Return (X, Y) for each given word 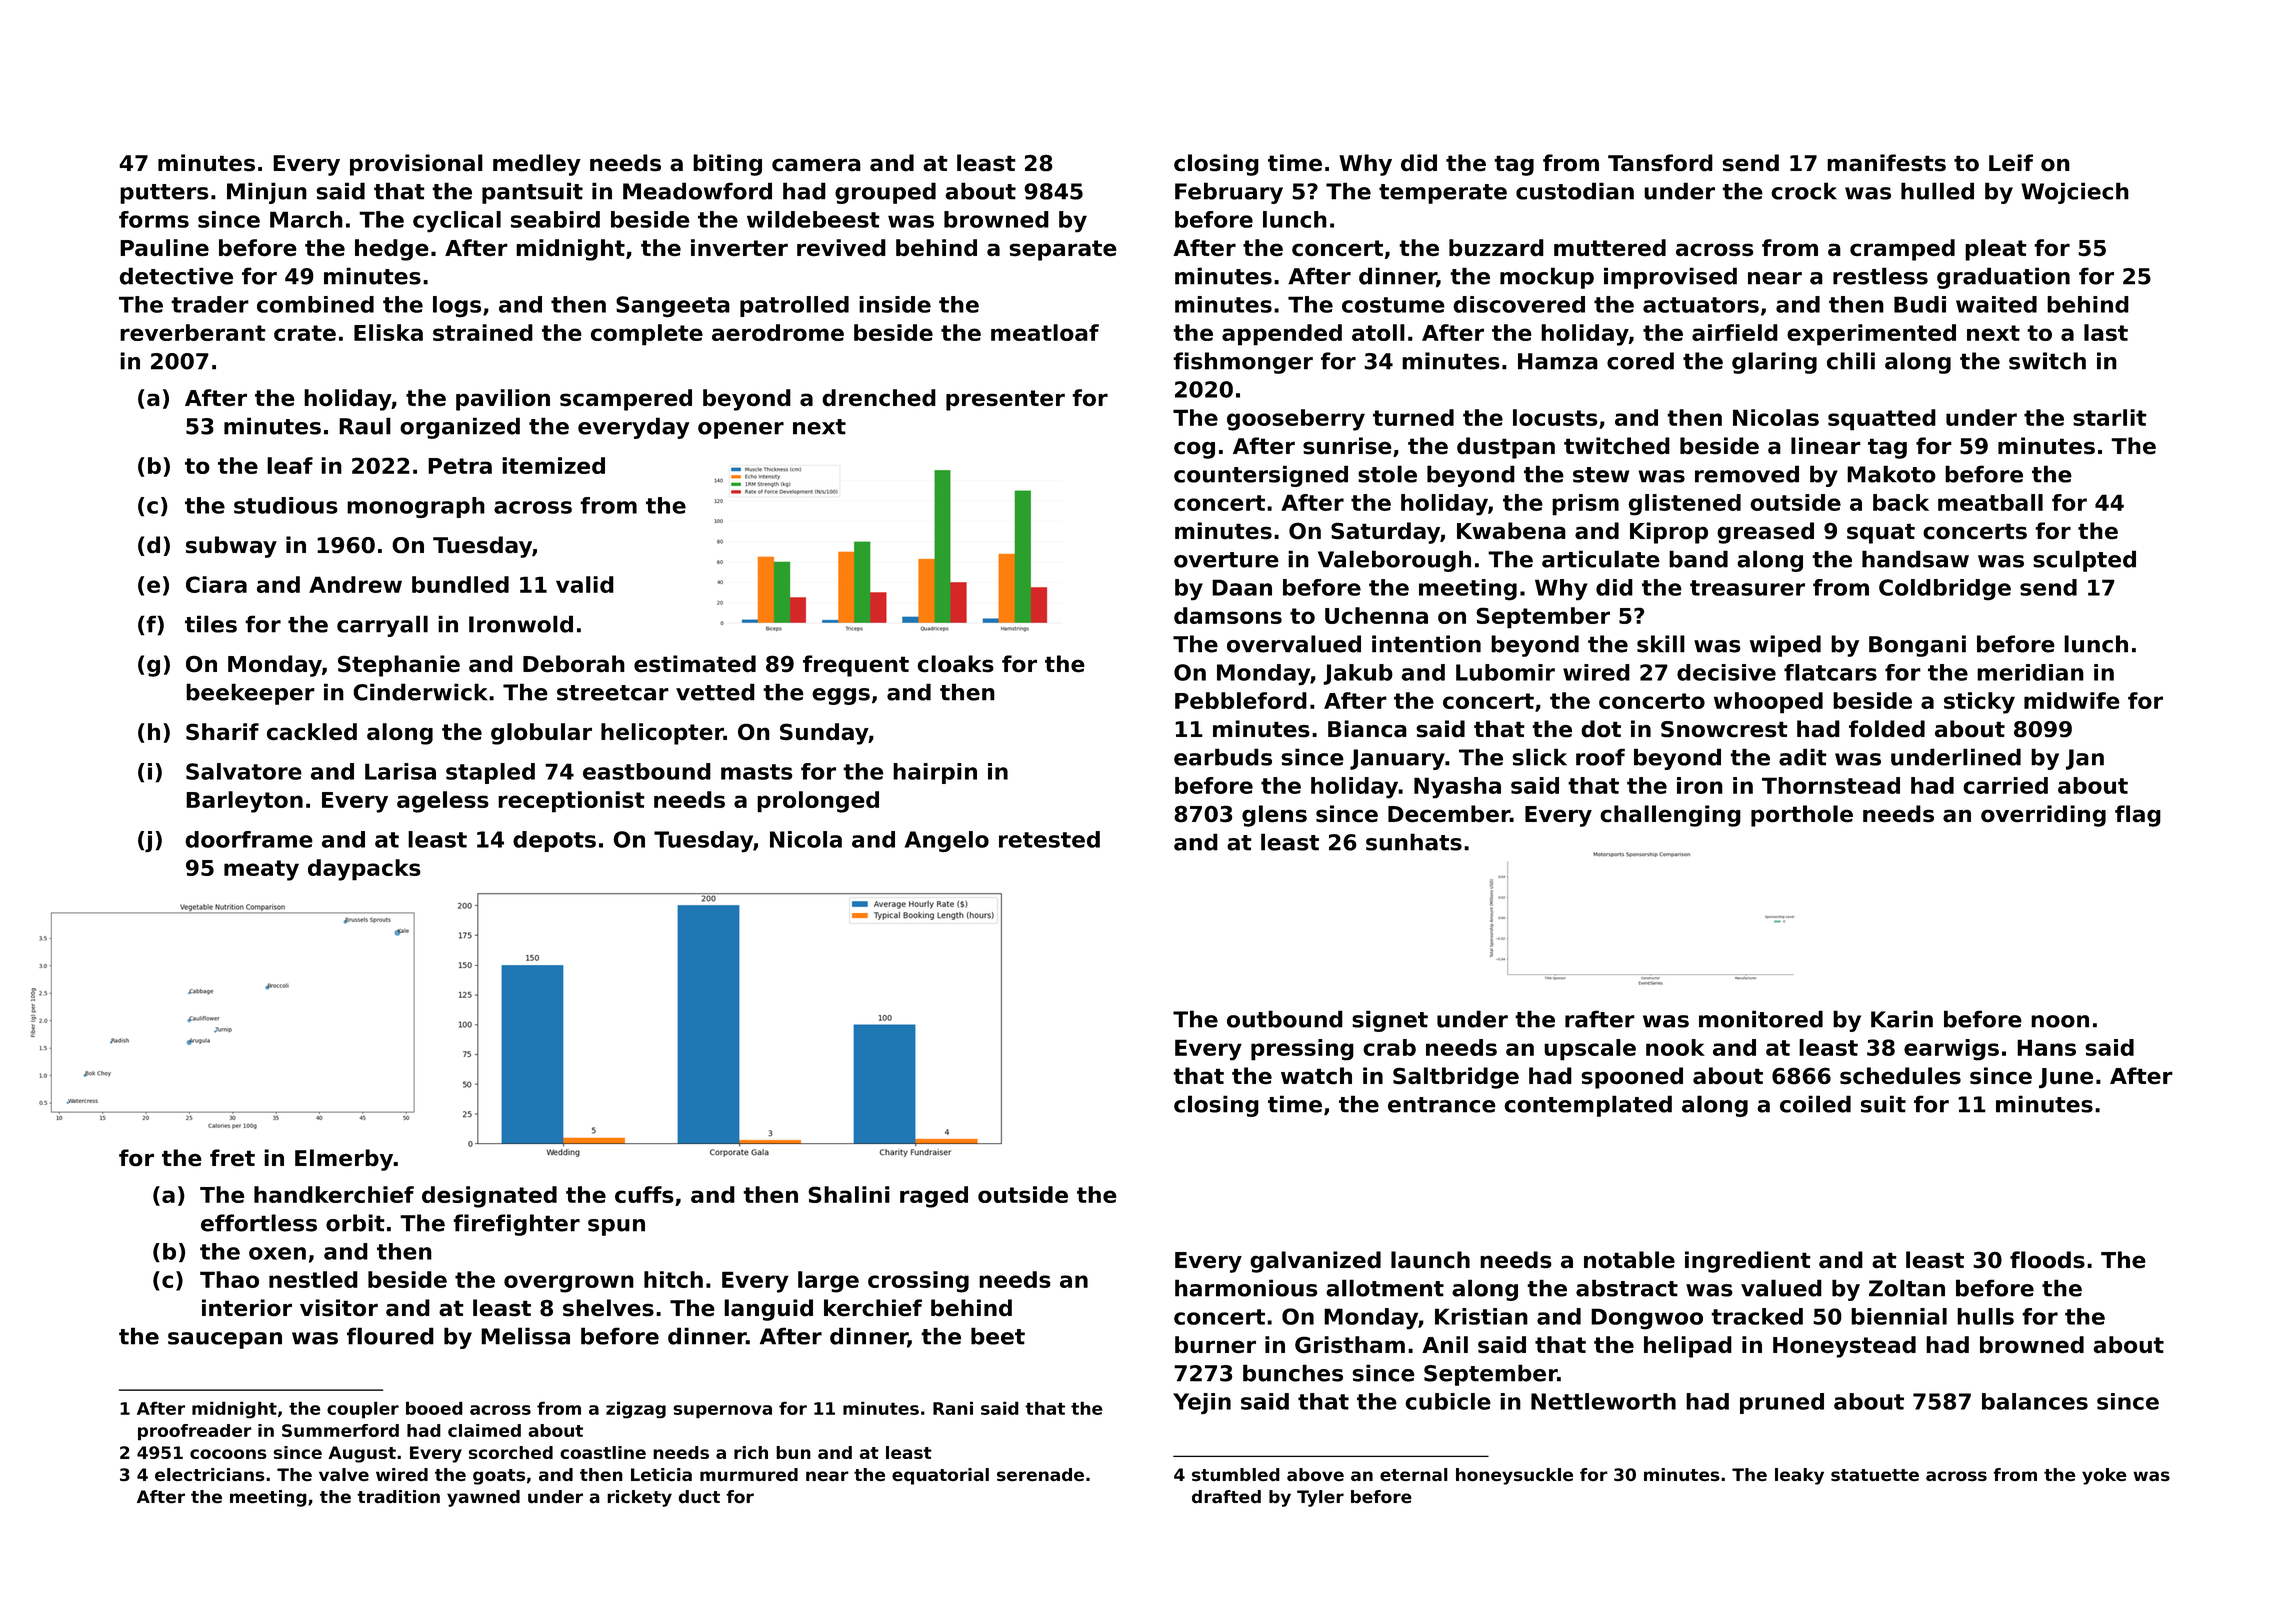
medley (537, 165)
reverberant (193, 332)
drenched (879, 398)
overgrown (569, 1284)
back (1901, 502)
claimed (484, 1430)
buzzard (1496, 248)
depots (554, 841)
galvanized (1315, 1262)
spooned (1632, 1078)
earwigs (1951, 1050)
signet (1390, 1021)
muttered (1610, 248)
